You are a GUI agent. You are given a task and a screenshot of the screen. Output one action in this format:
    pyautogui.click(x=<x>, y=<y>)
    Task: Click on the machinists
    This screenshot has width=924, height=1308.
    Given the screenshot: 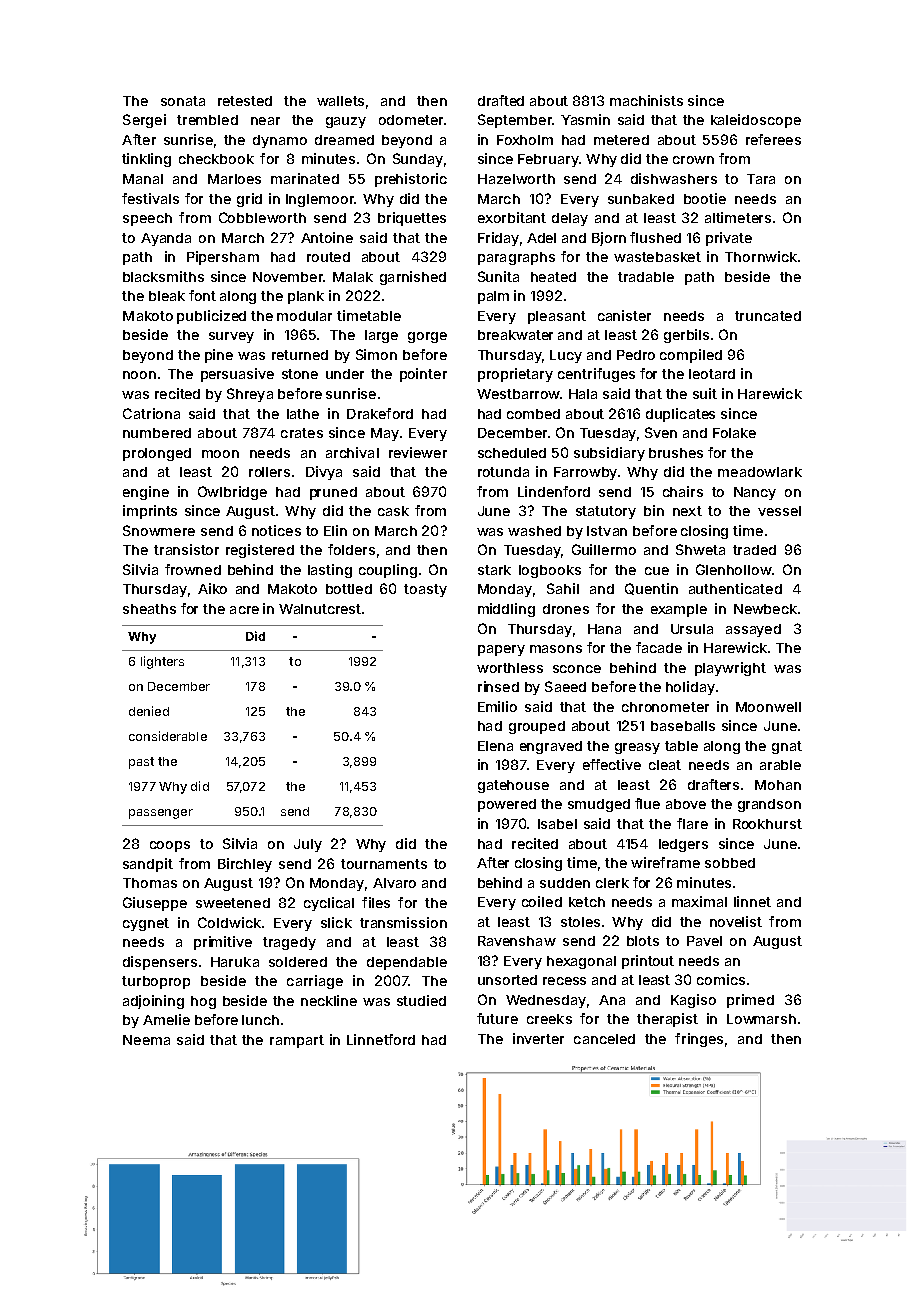 What is the action you would take?
    pyautogui.click(x=646, y=100)
